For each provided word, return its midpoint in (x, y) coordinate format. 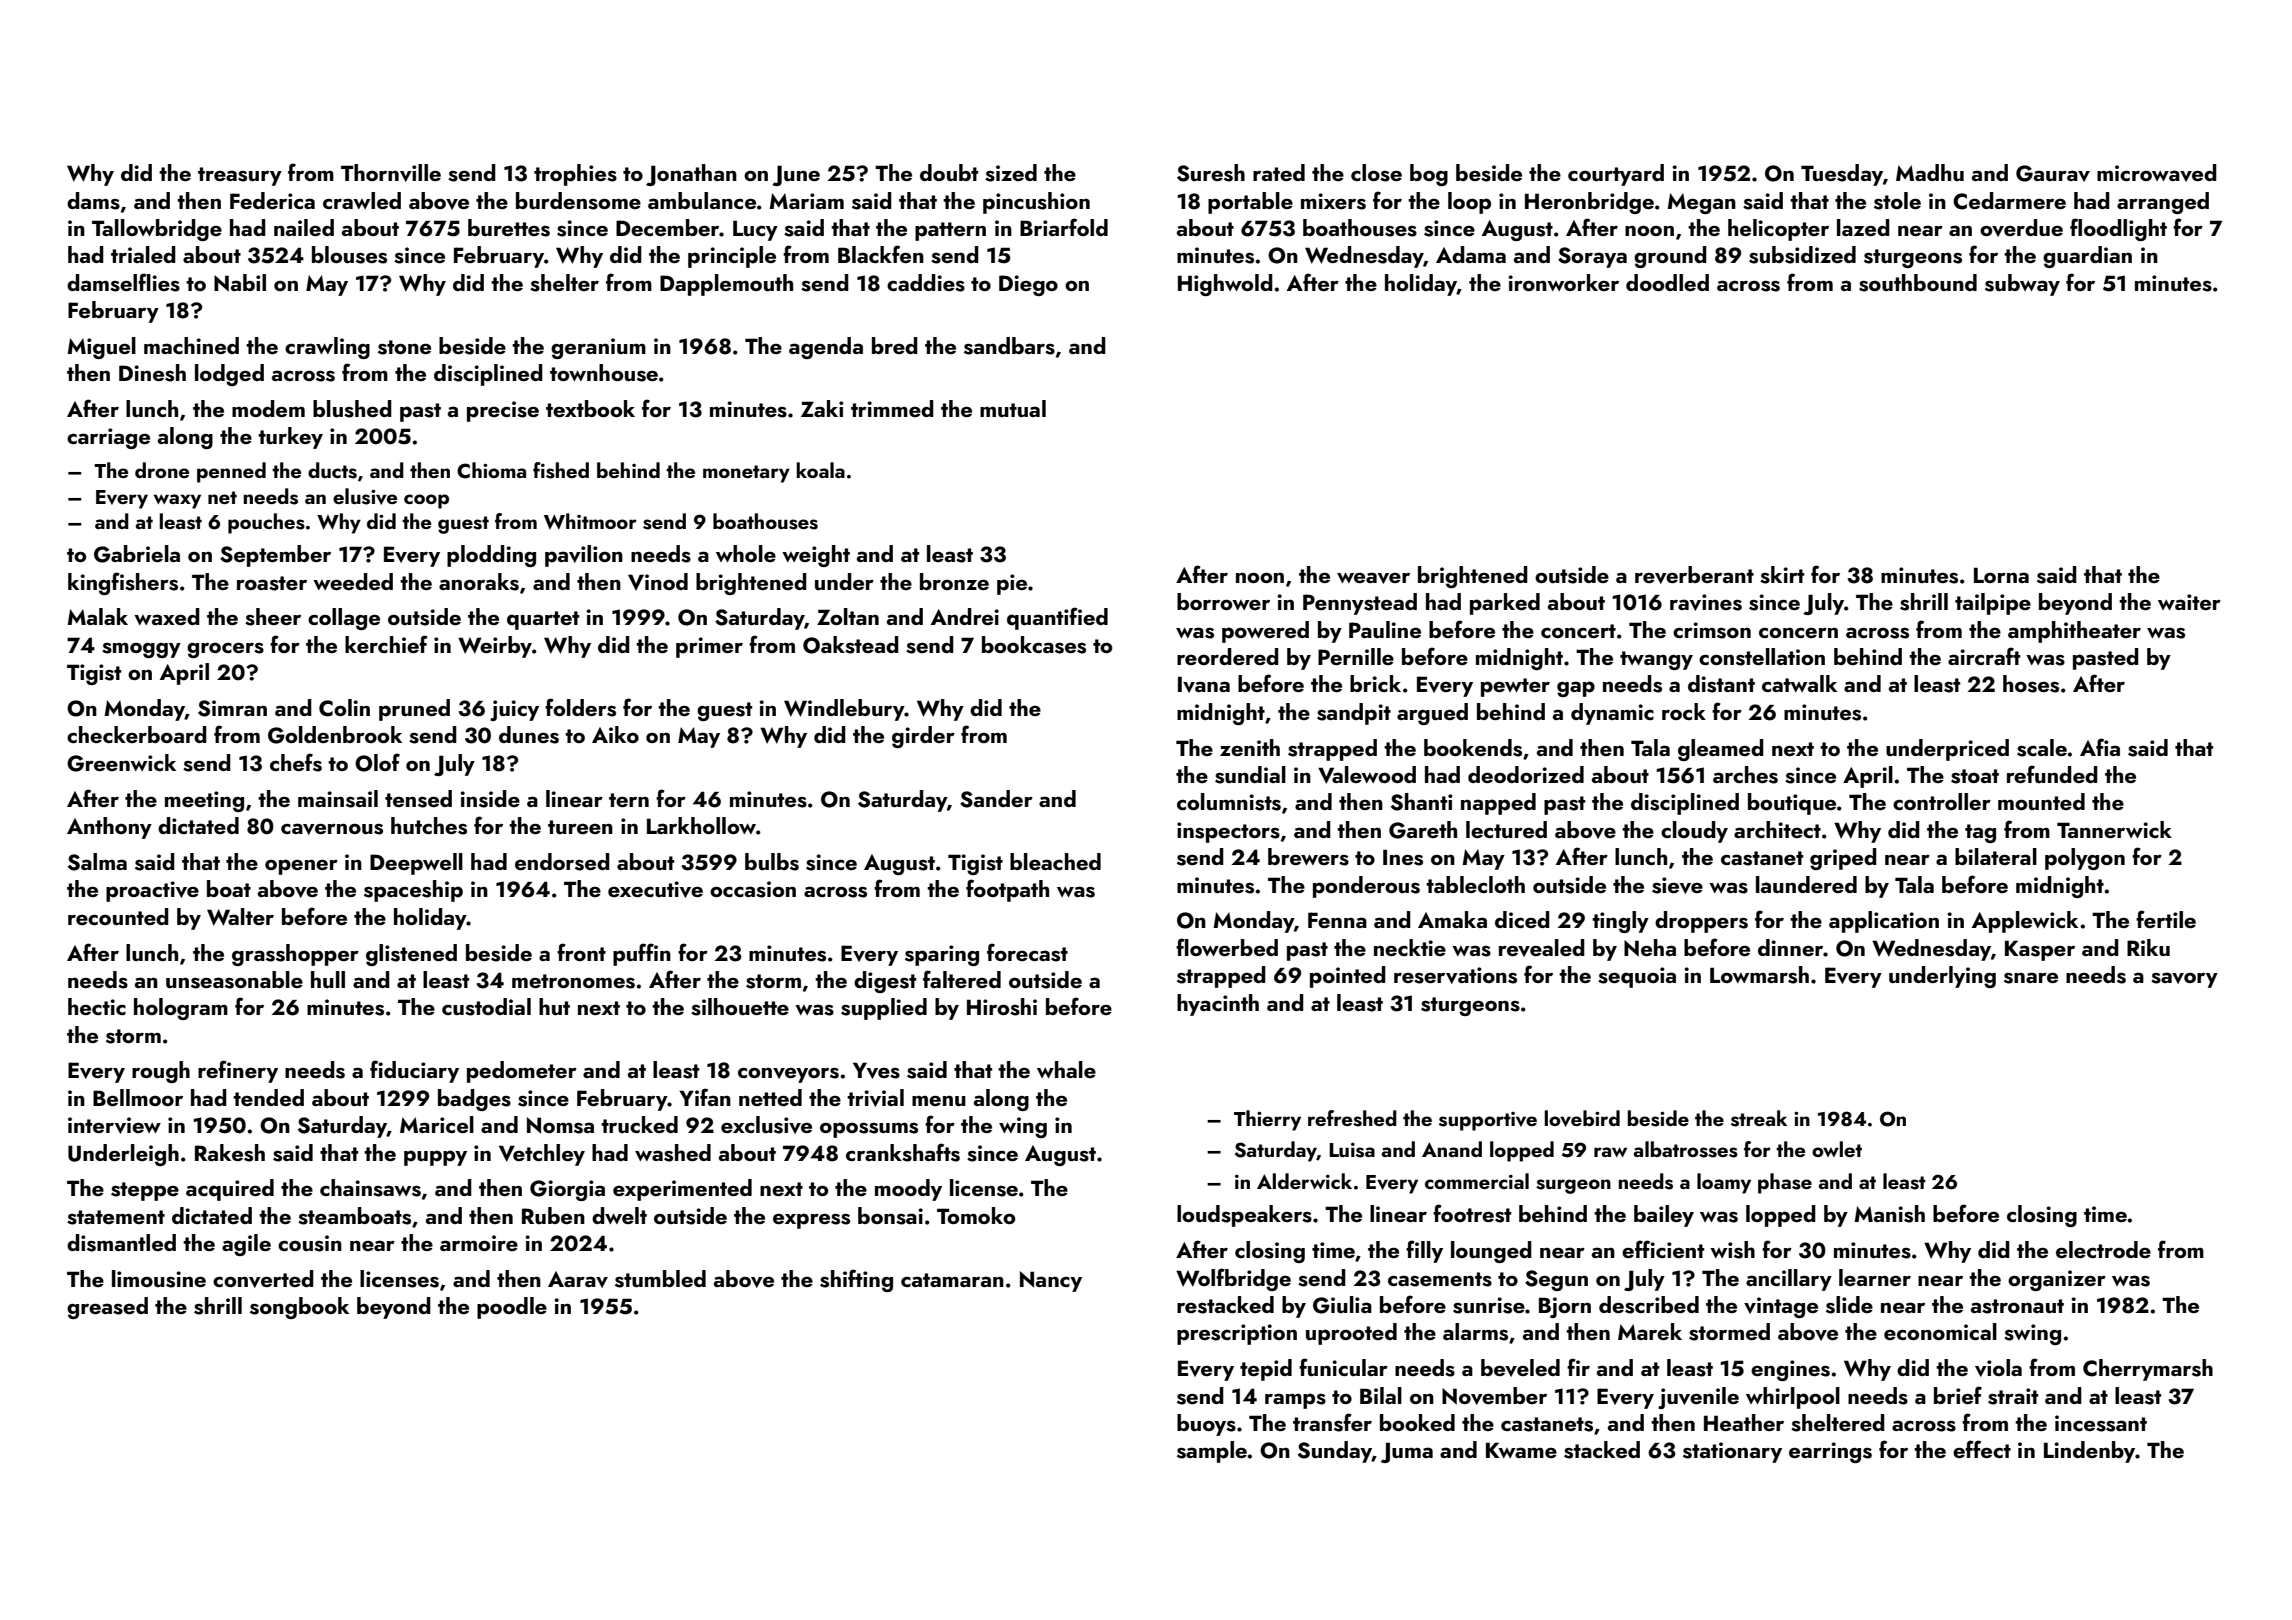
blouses (349, 255)
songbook (299, 1308)
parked (1505, 604)
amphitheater (2074, 632)
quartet (543, 620)
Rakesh (230, 1153)
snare (2031, 978)
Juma (1407, 1452)
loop (1469, 203)
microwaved (2157, 173)
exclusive (766, 1125)
